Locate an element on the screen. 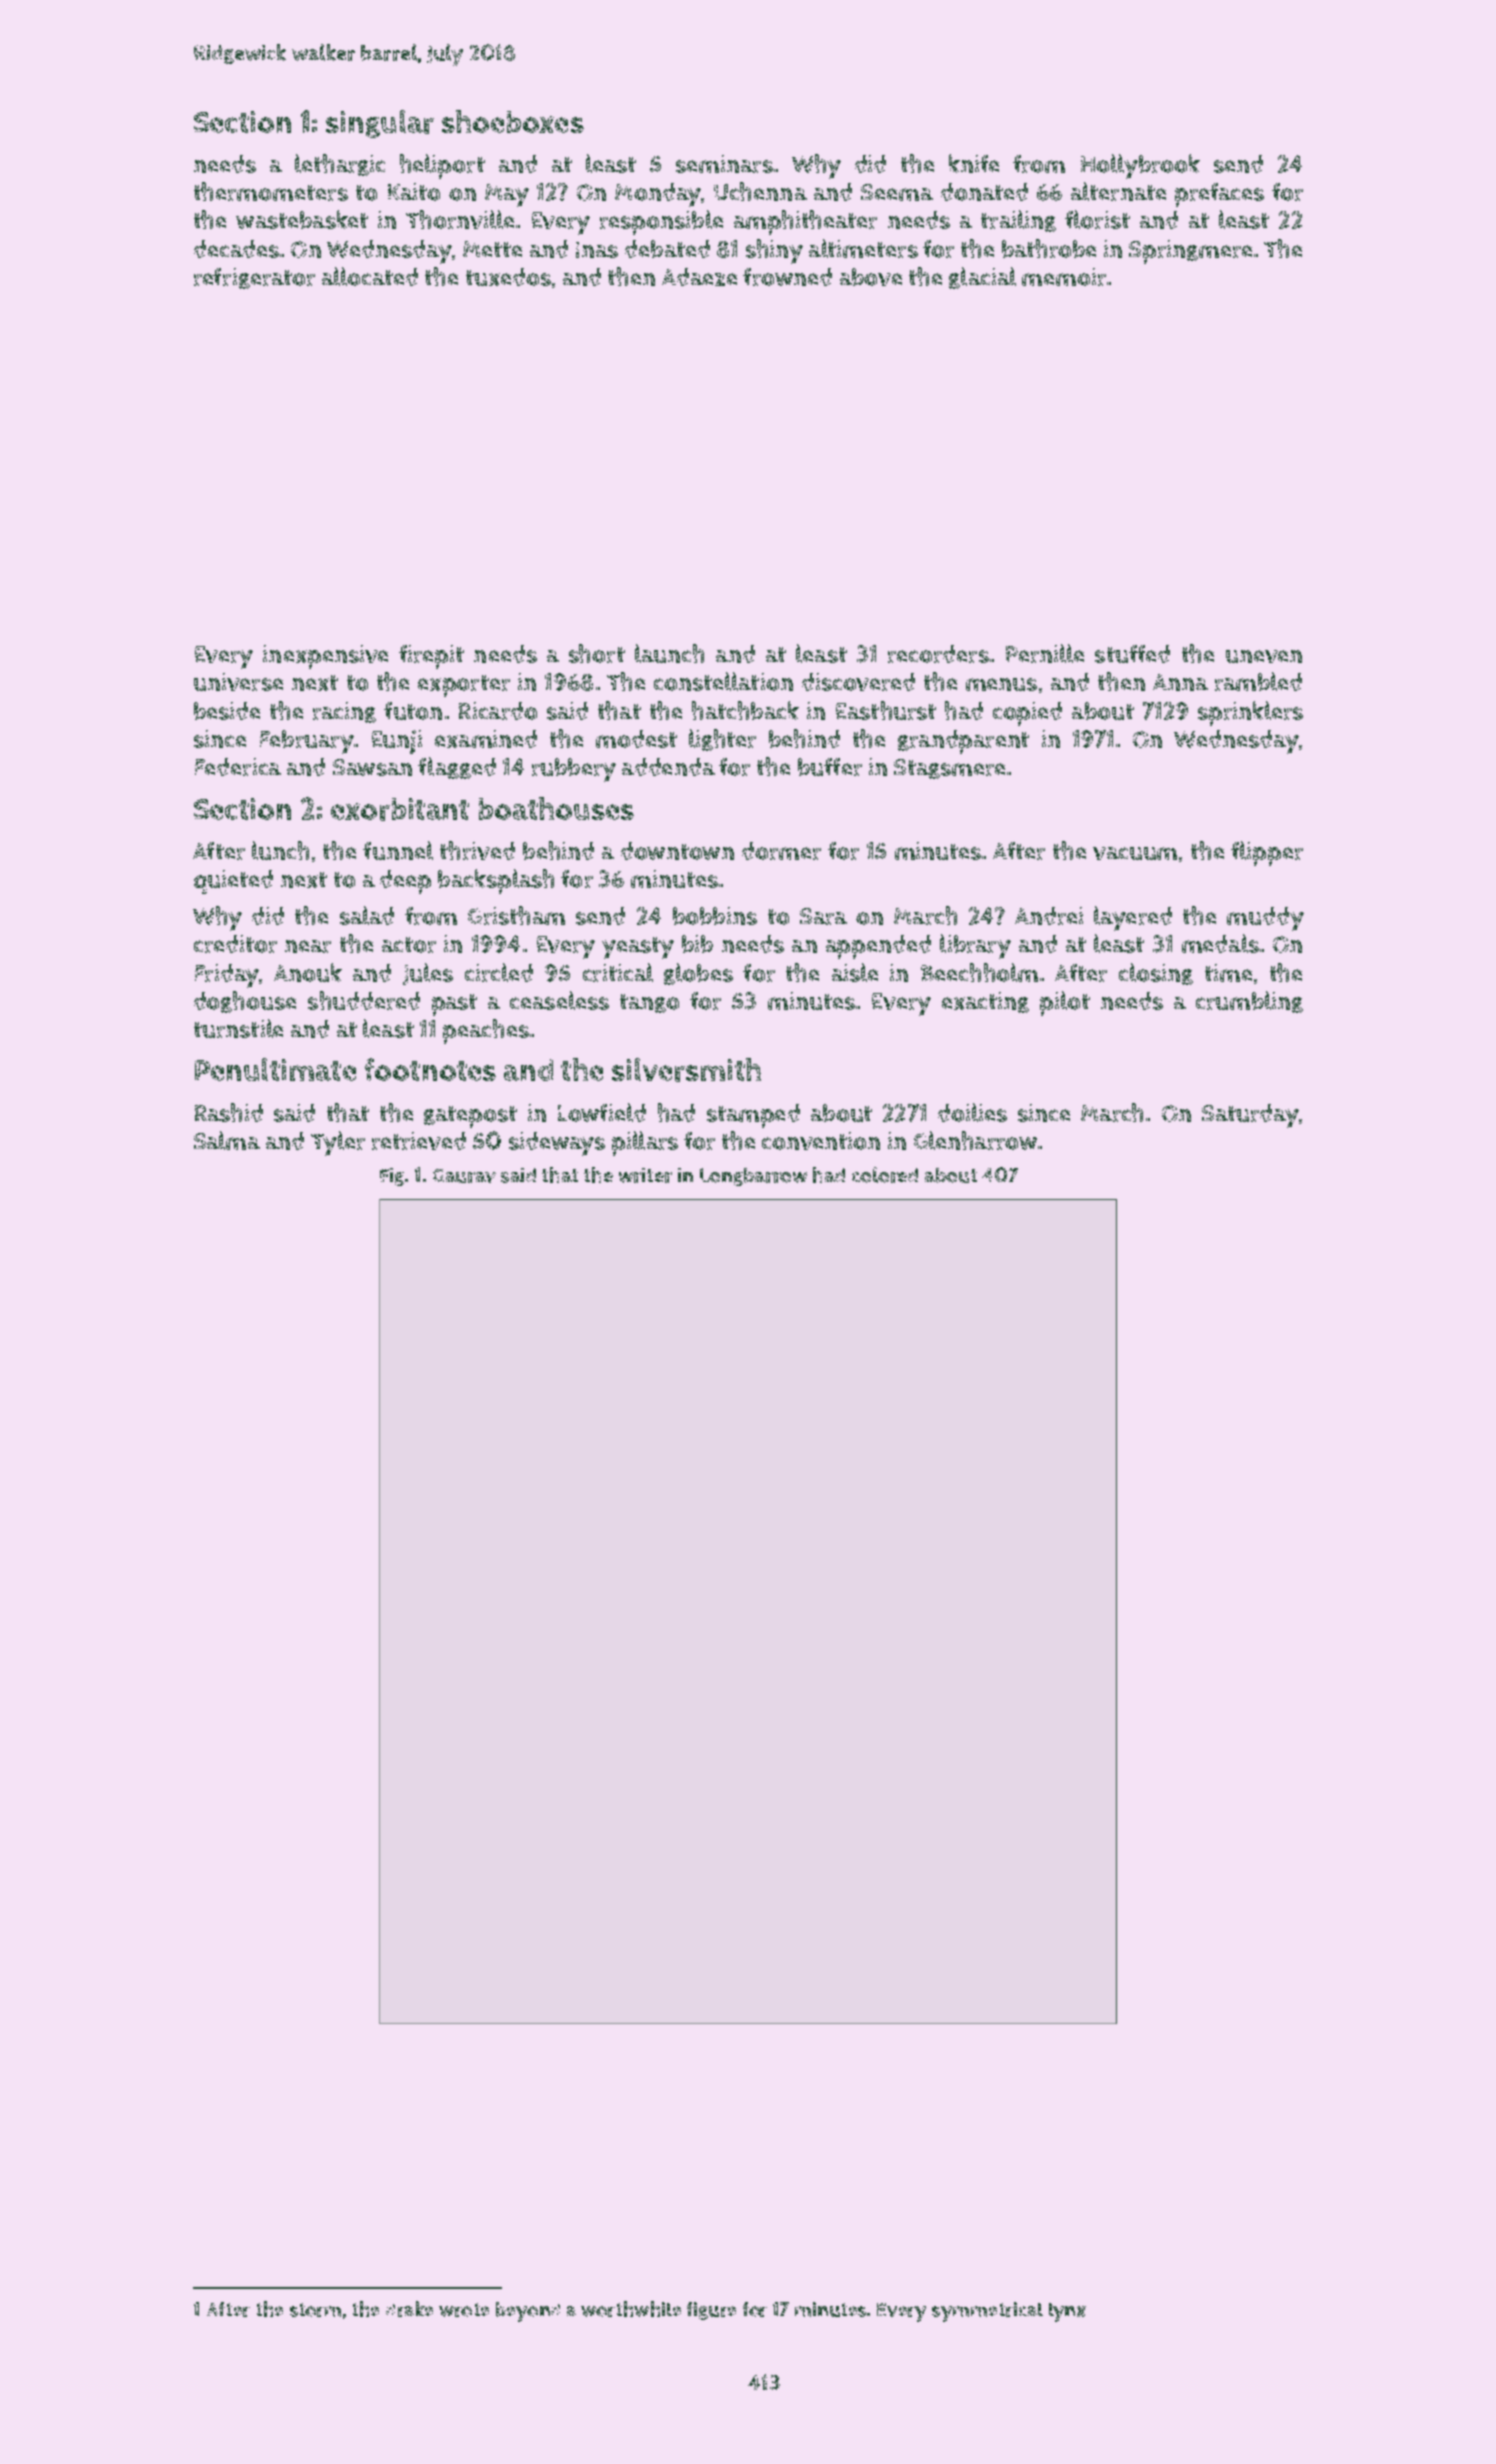 The height and width of the screenshot is (2464, 1496). worthwhile is located at coordinates (631, 2309).
